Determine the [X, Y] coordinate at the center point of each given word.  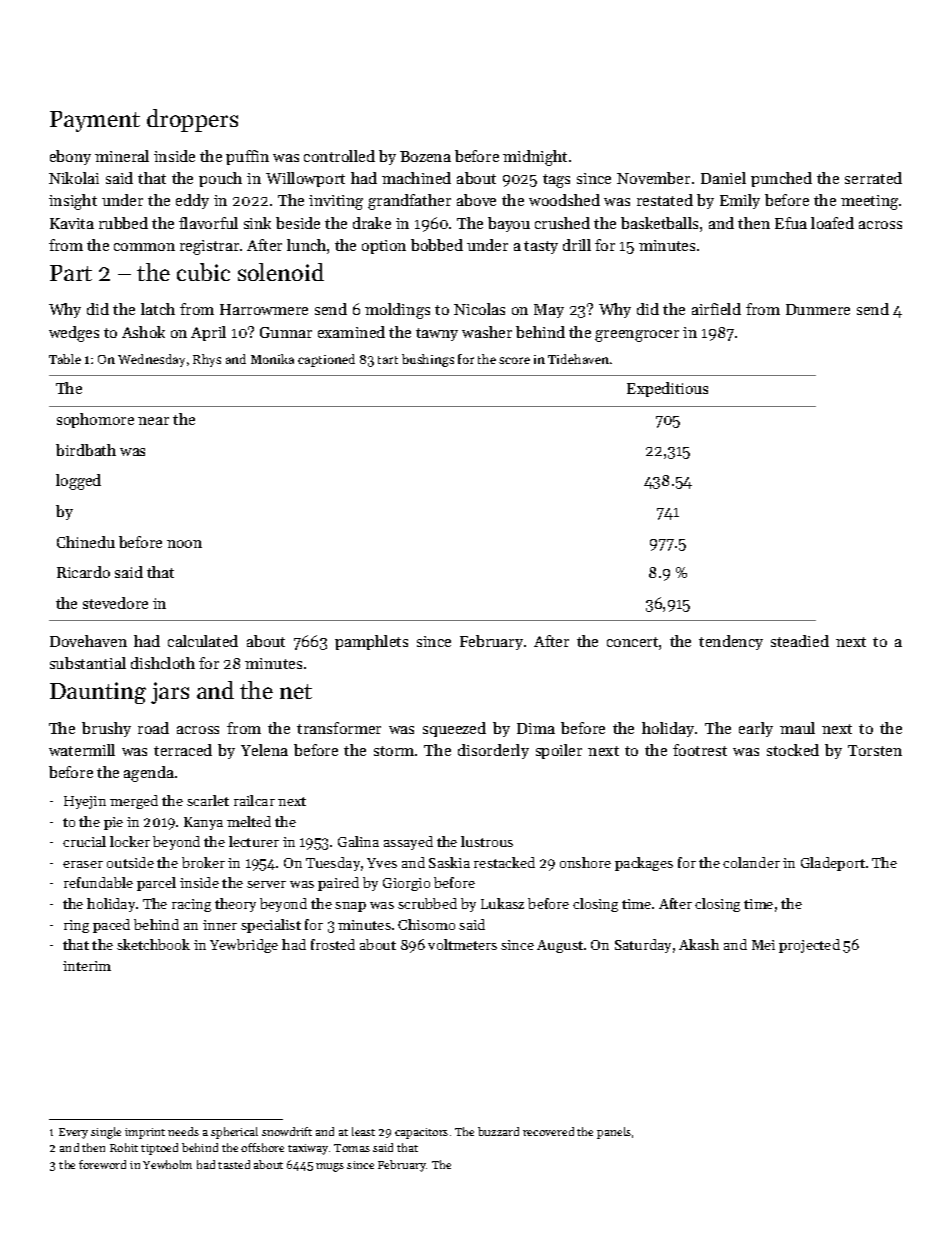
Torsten [875, 750]
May [549, 311]
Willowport [305, 179]
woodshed [564, 200]
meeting [869, 202]
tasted [234, 1164]
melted [249, 821]
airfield [716, 309]
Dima [536, 728]
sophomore [95, 420]
